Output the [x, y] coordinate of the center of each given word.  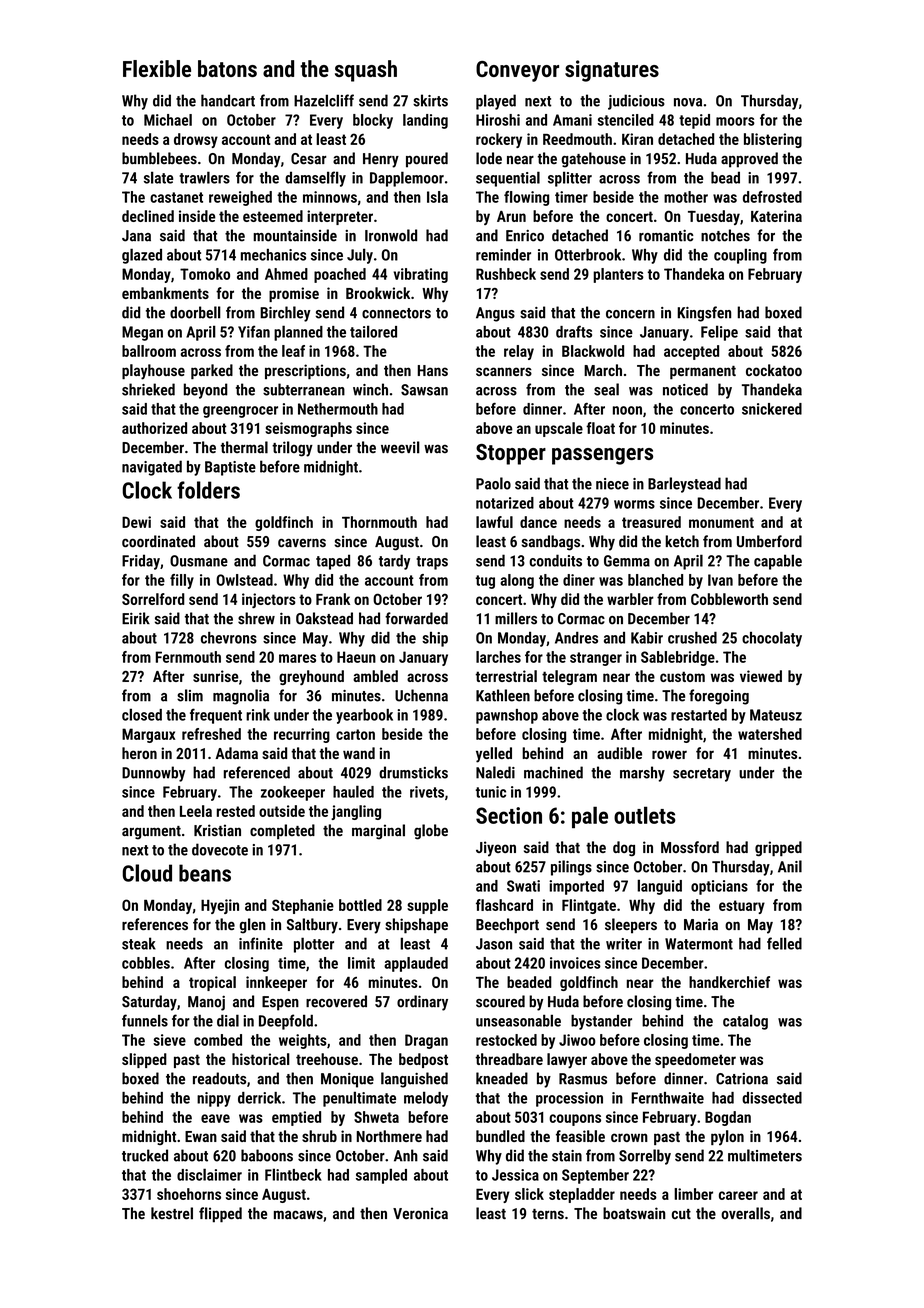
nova [688, 102]
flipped [220, 1215]
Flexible [157, 68]
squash [366, 71]
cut [681, 1214]
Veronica [420, 1213]
